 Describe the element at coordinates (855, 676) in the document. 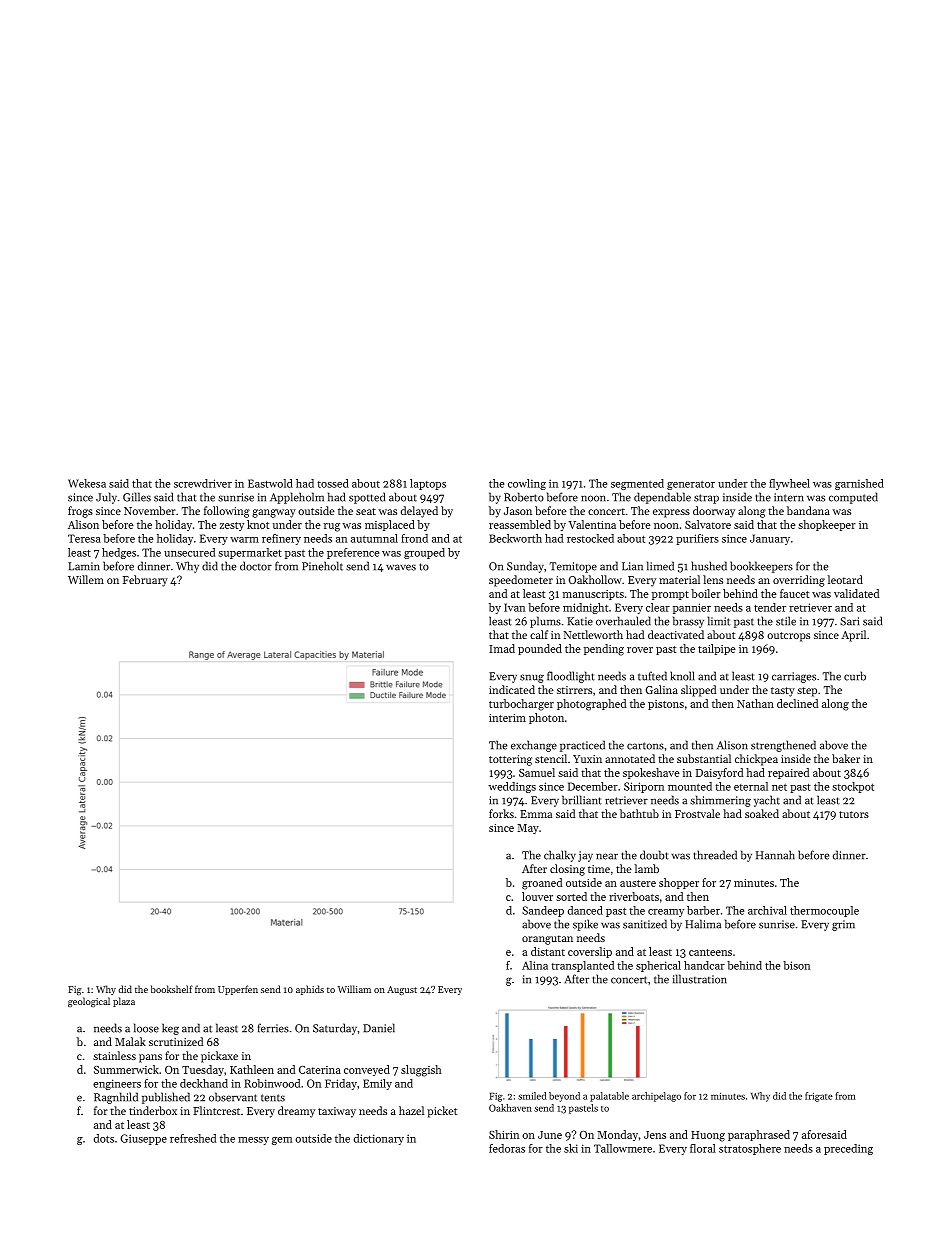

I see `curb` at that location.
